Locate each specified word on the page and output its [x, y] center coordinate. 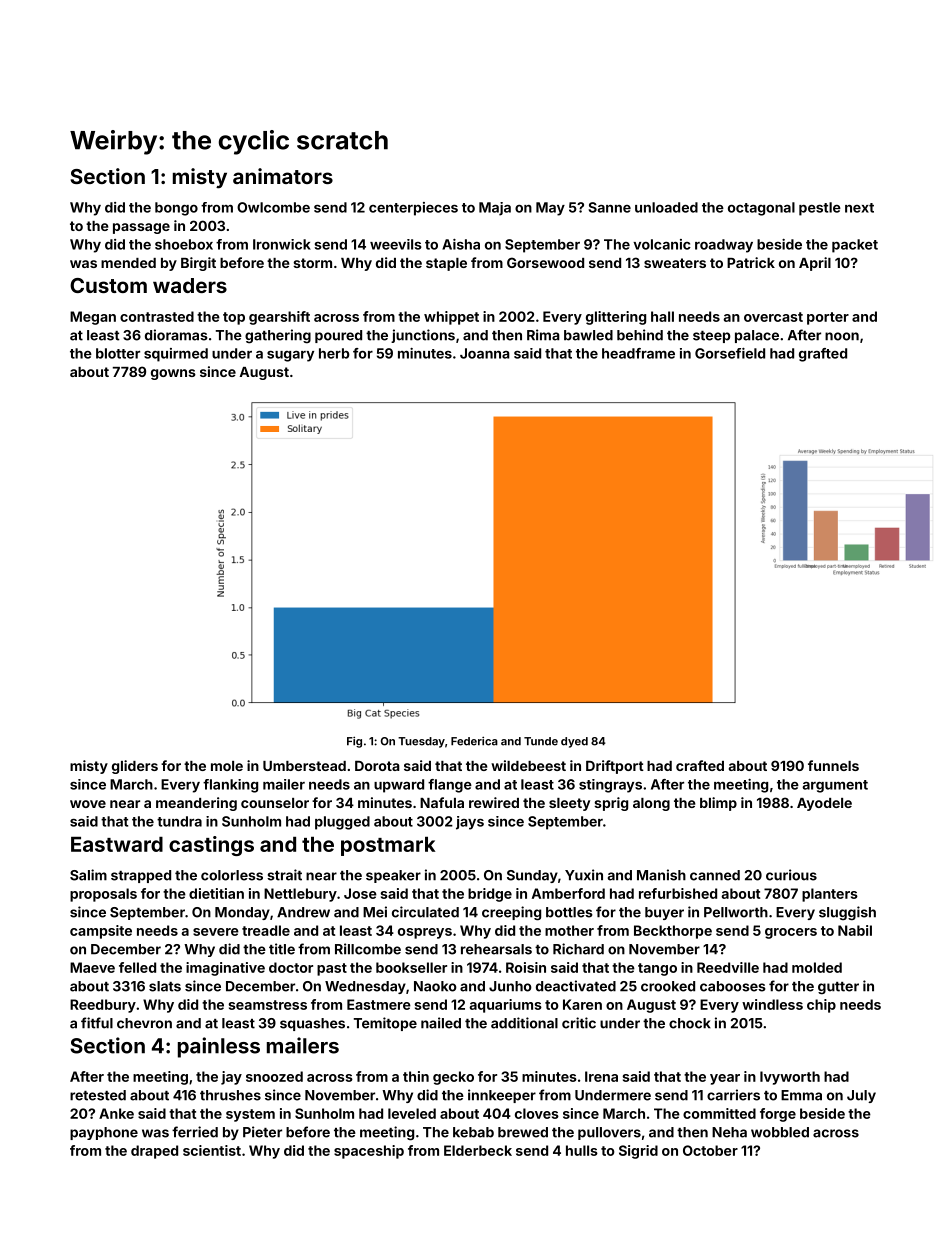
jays [470, 823]
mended [128, 263]
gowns [173, 374]
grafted [823, 355]
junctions [423, 336]
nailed [441, 1023]
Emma [801, 1095]
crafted [700, 765]
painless [219, 1047]
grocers [791, 933]
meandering [196, 804]
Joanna [485, 353]
